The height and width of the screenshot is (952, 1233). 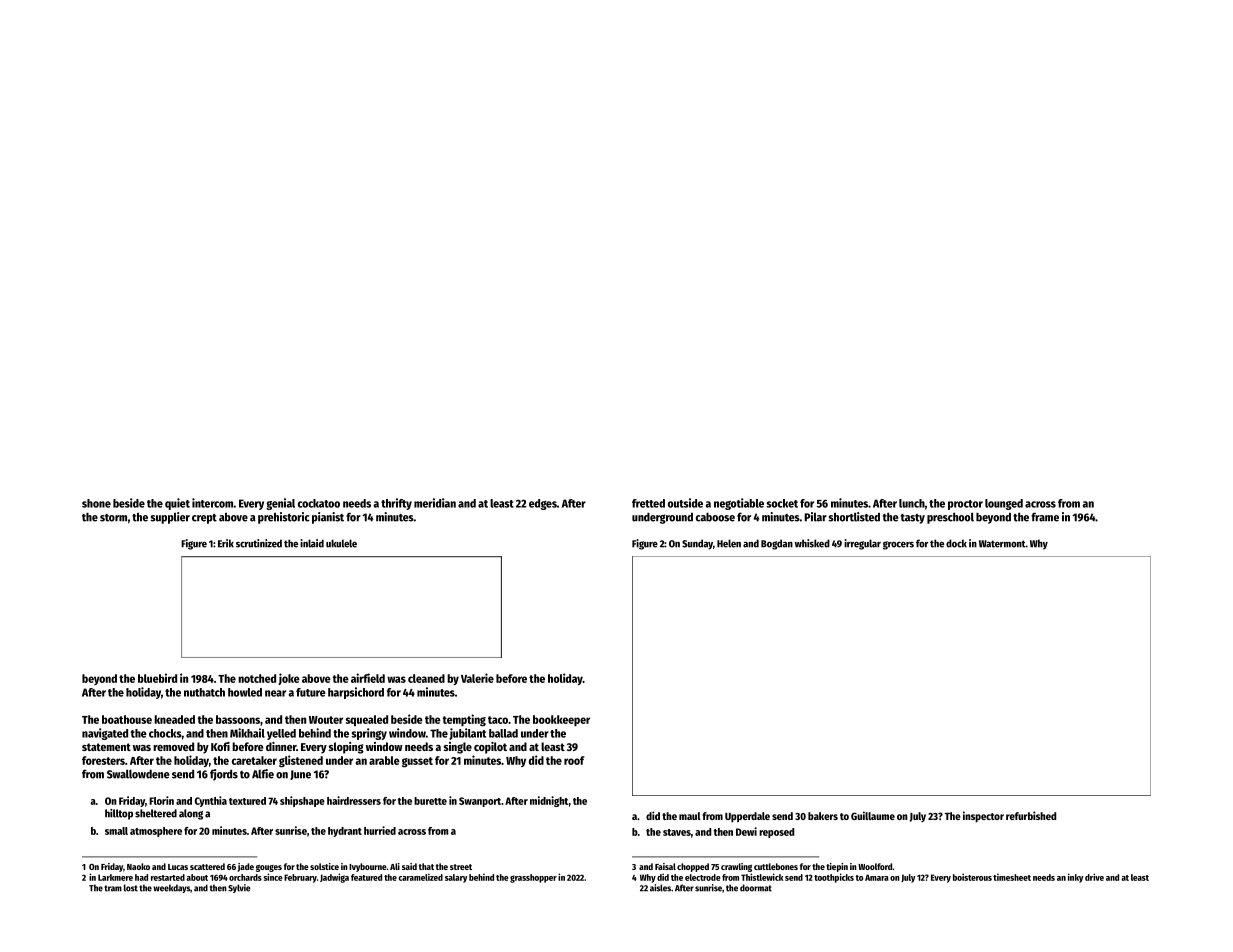 I want to click on Watermont, so click(x=1002, y=544).
